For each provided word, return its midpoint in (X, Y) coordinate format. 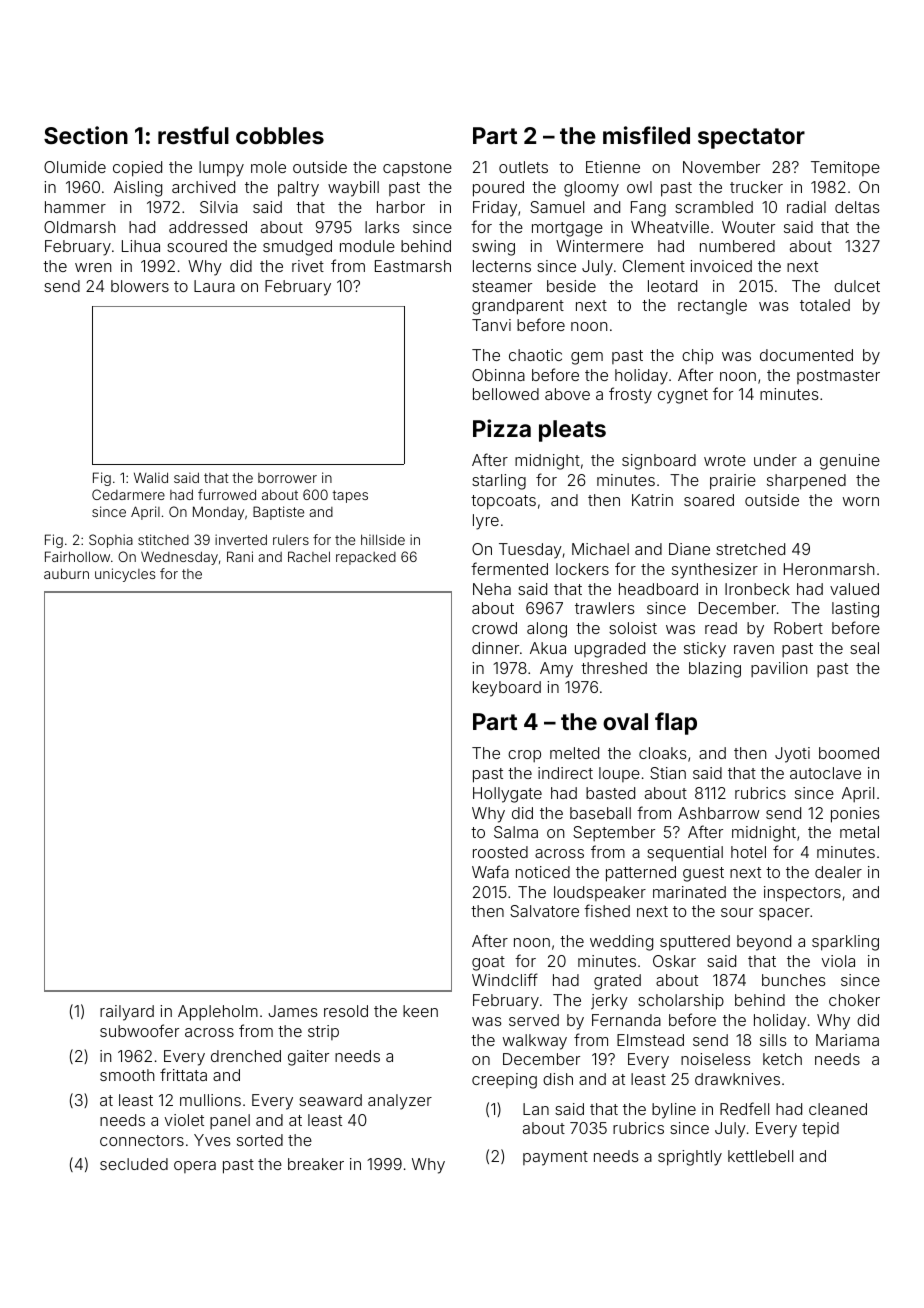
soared (709, 500)
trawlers (605, 608)
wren (93, 267)
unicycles (125, 575)
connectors (142, 1140)
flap (676, 723)
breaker (316, 1164)
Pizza (502, 428)
